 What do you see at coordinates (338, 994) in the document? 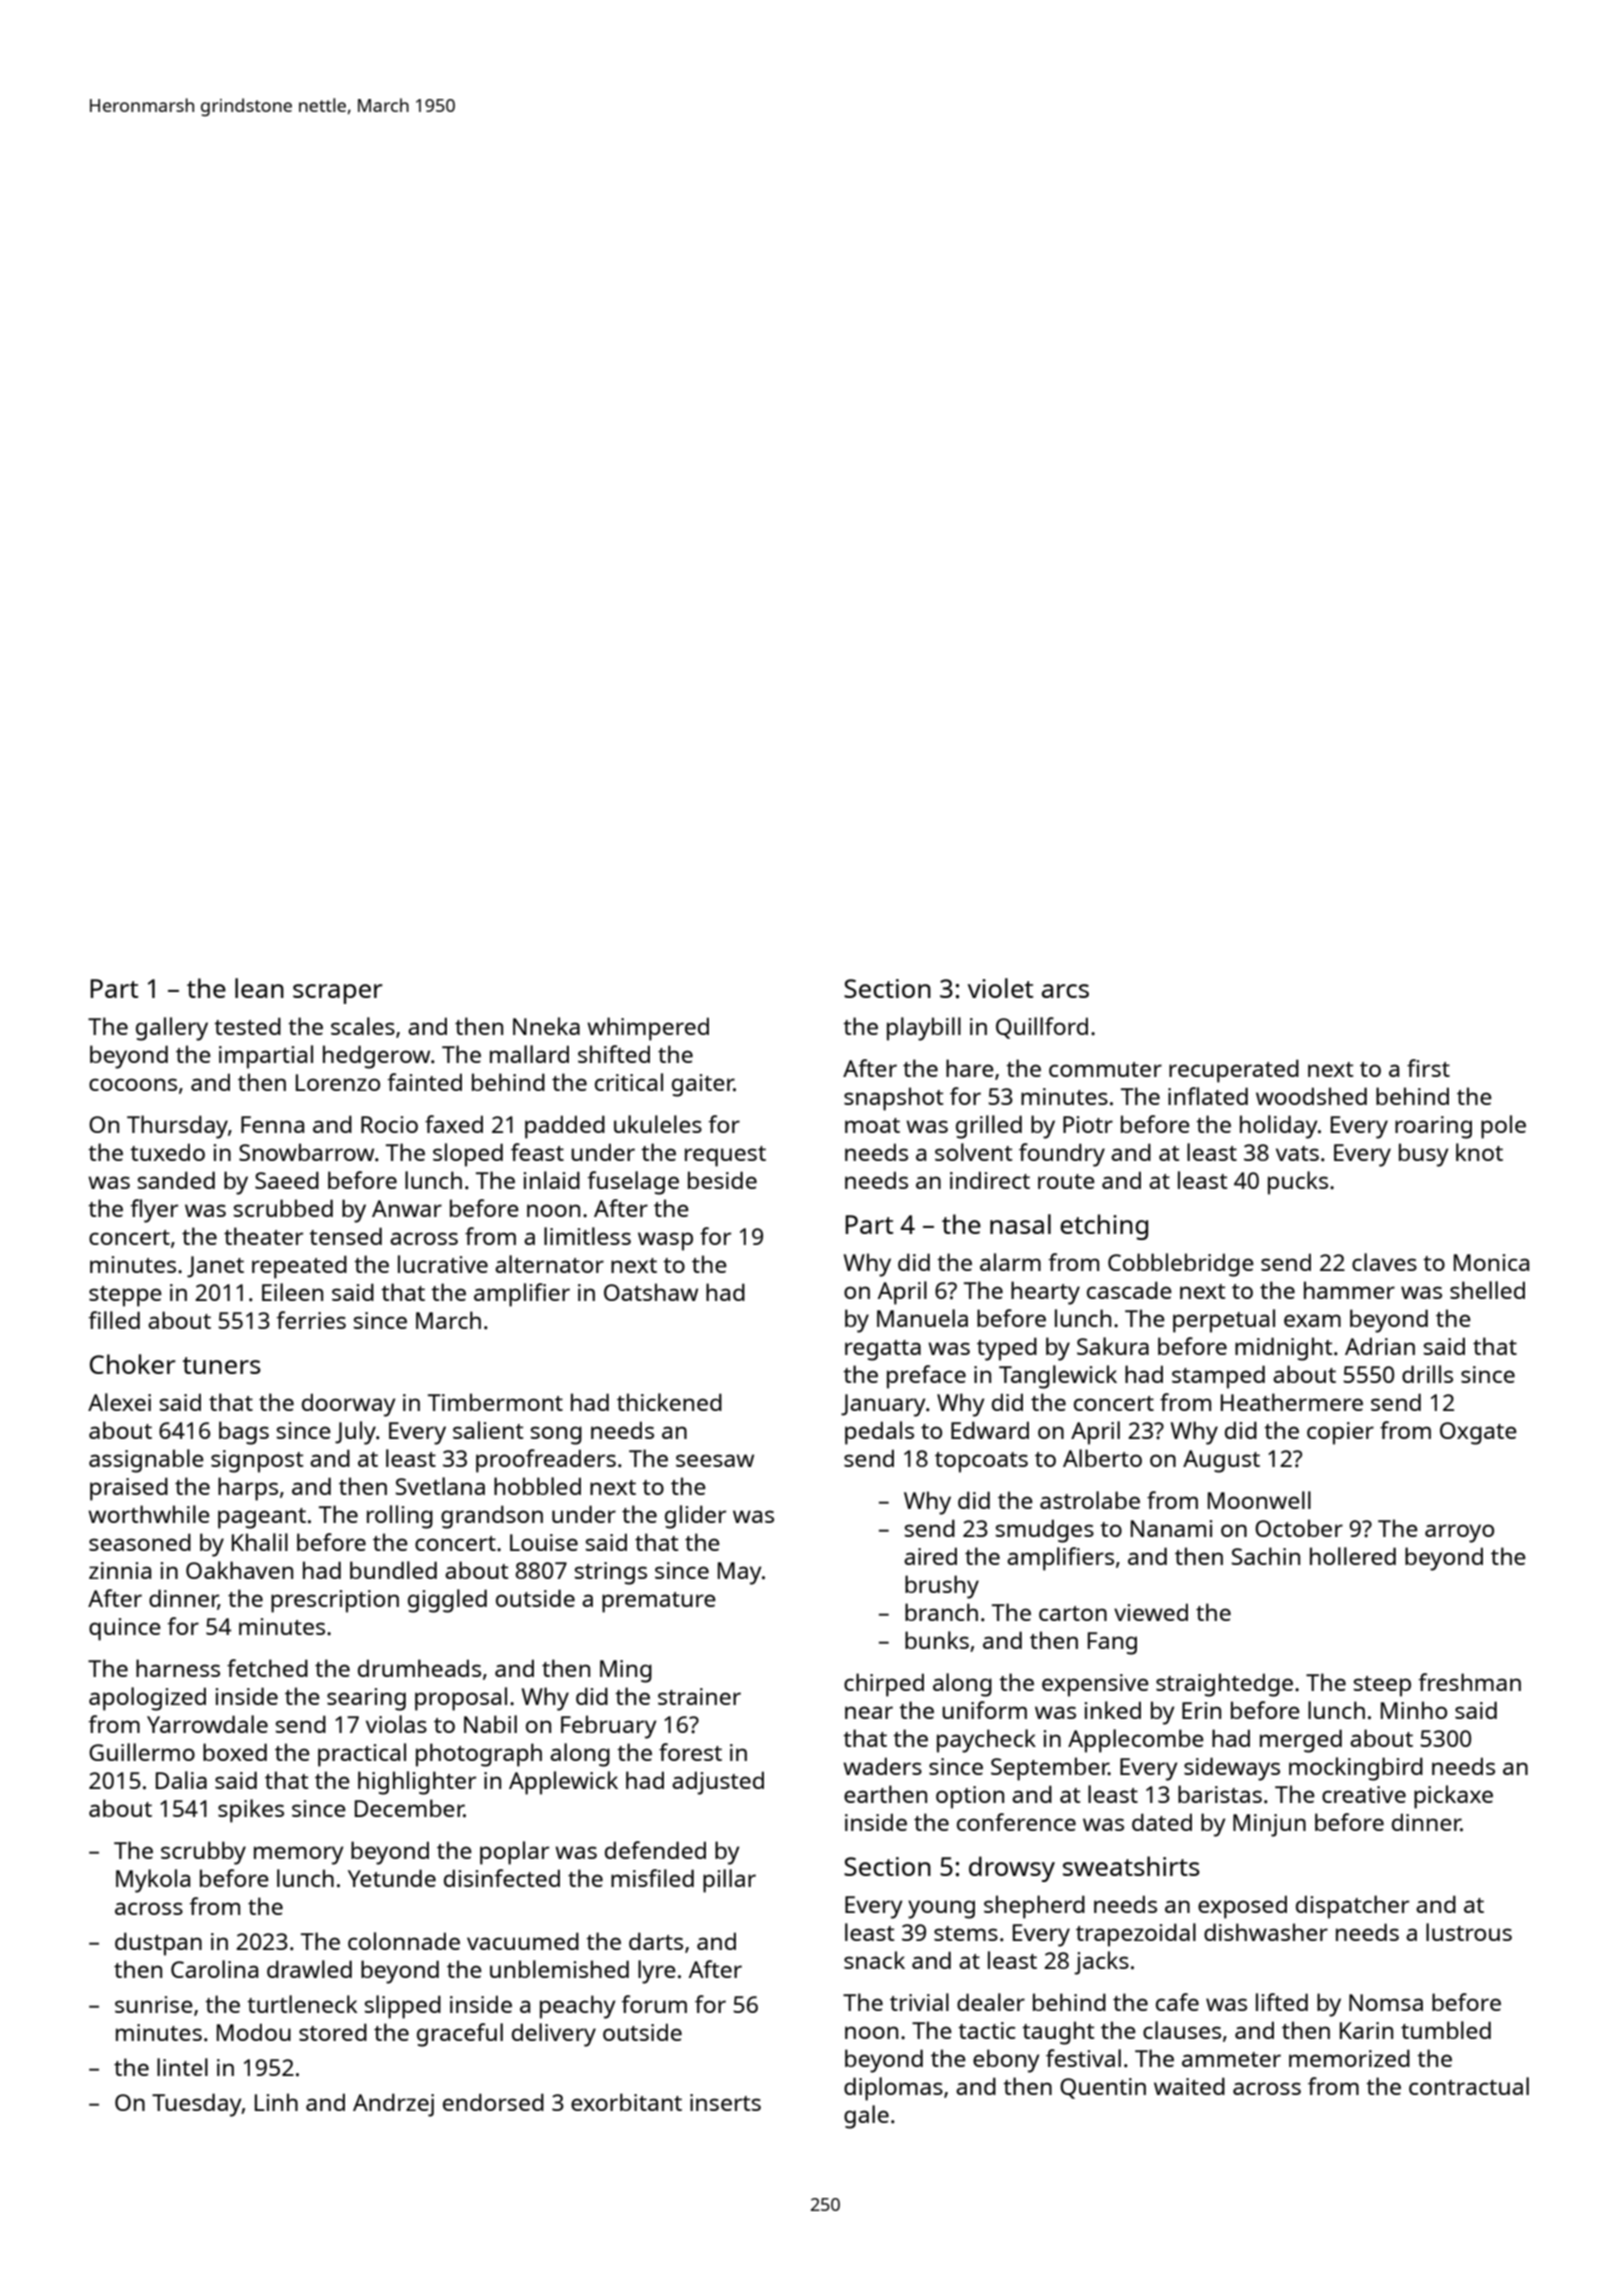
I see `scraper` at bounding box center [338, 994].
